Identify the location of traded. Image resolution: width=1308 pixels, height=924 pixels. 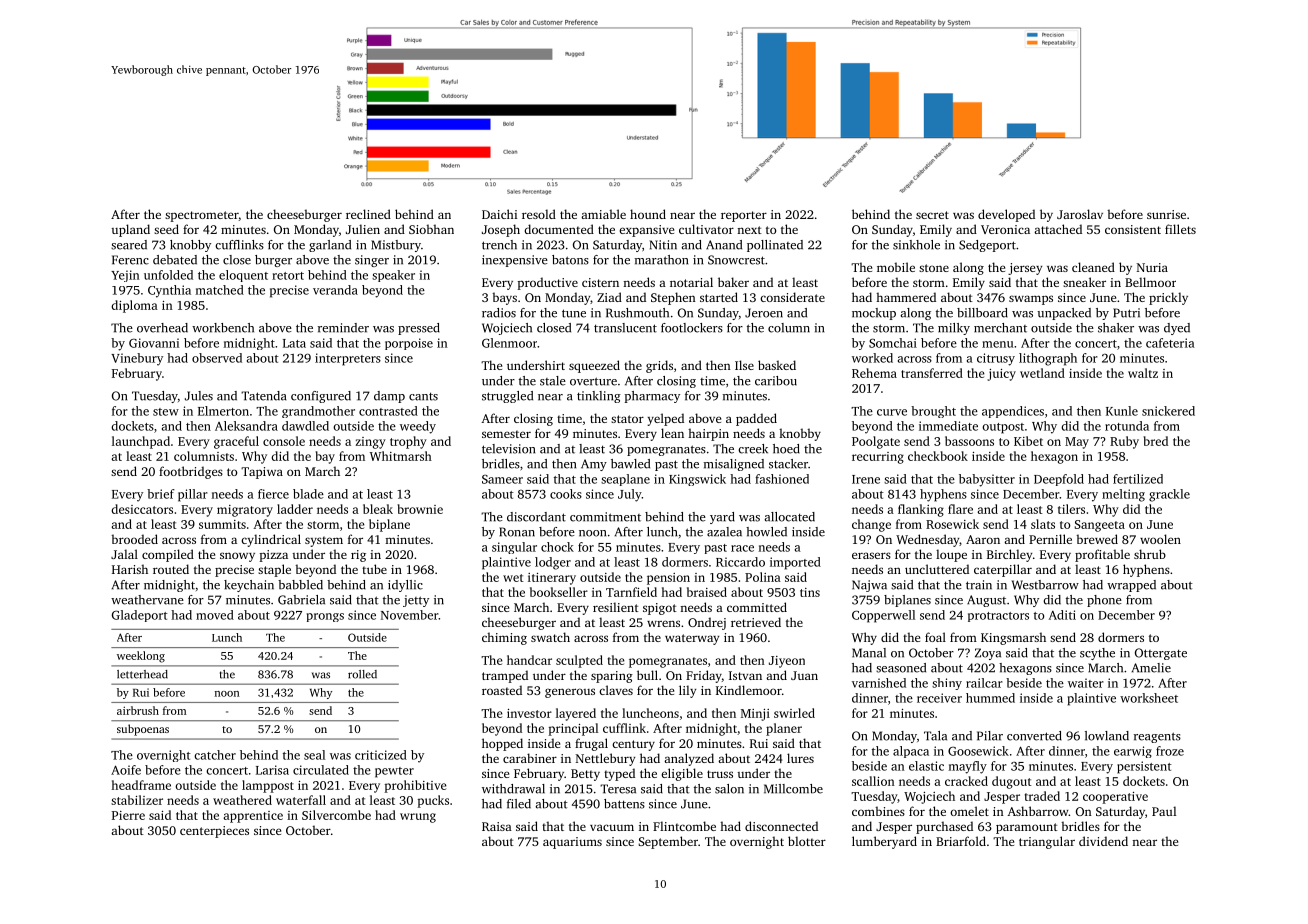
(1042, 796).
